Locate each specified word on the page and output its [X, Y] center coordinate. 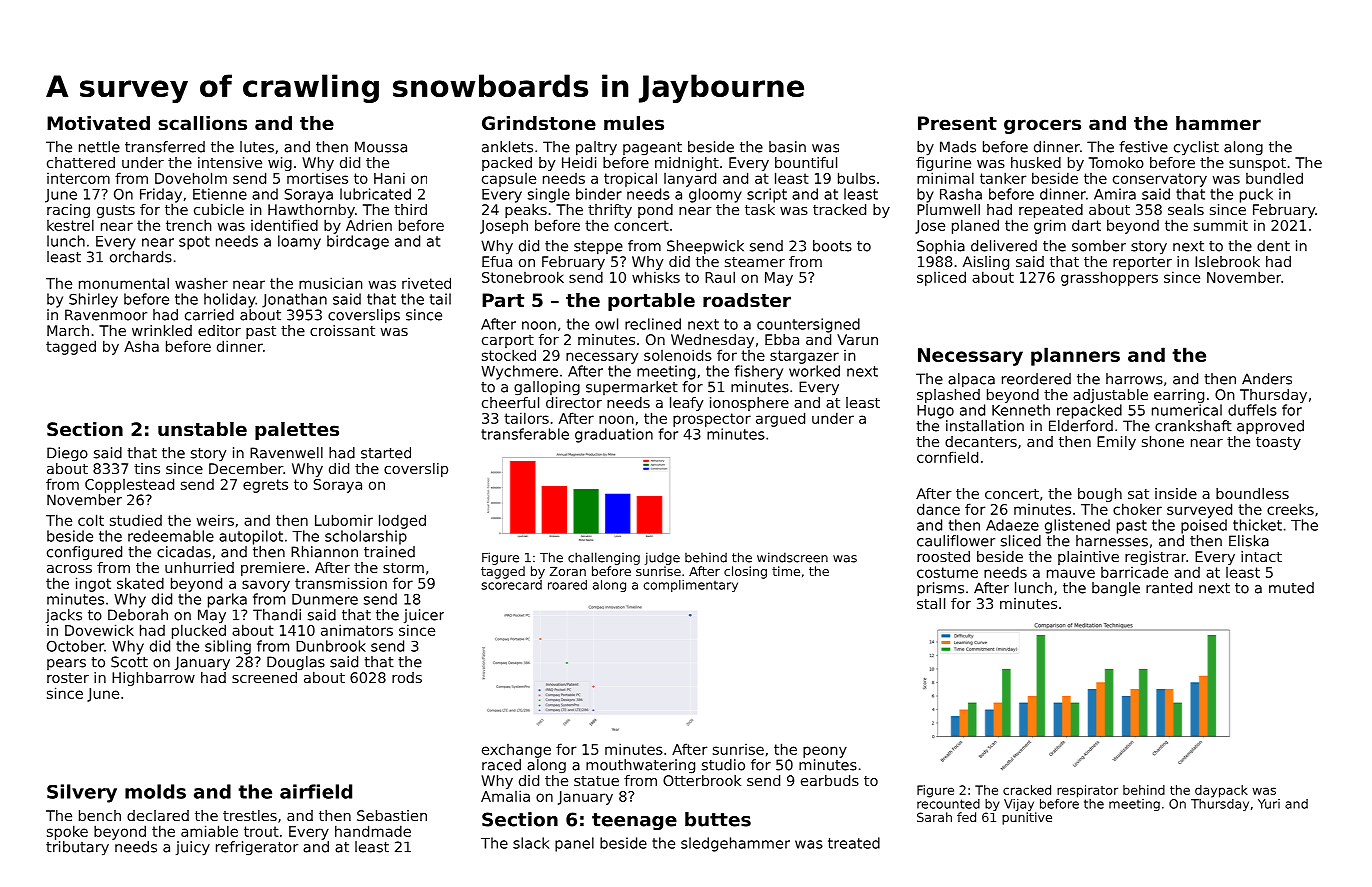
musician [331, 283]
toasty [1278, 443]
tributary [77, 848]
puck [1256, 195]
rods [407, 677]
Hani [389, 178]
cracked [1027, 790]
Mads [958, 147]
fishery [759, 372]
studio [723, 765]
